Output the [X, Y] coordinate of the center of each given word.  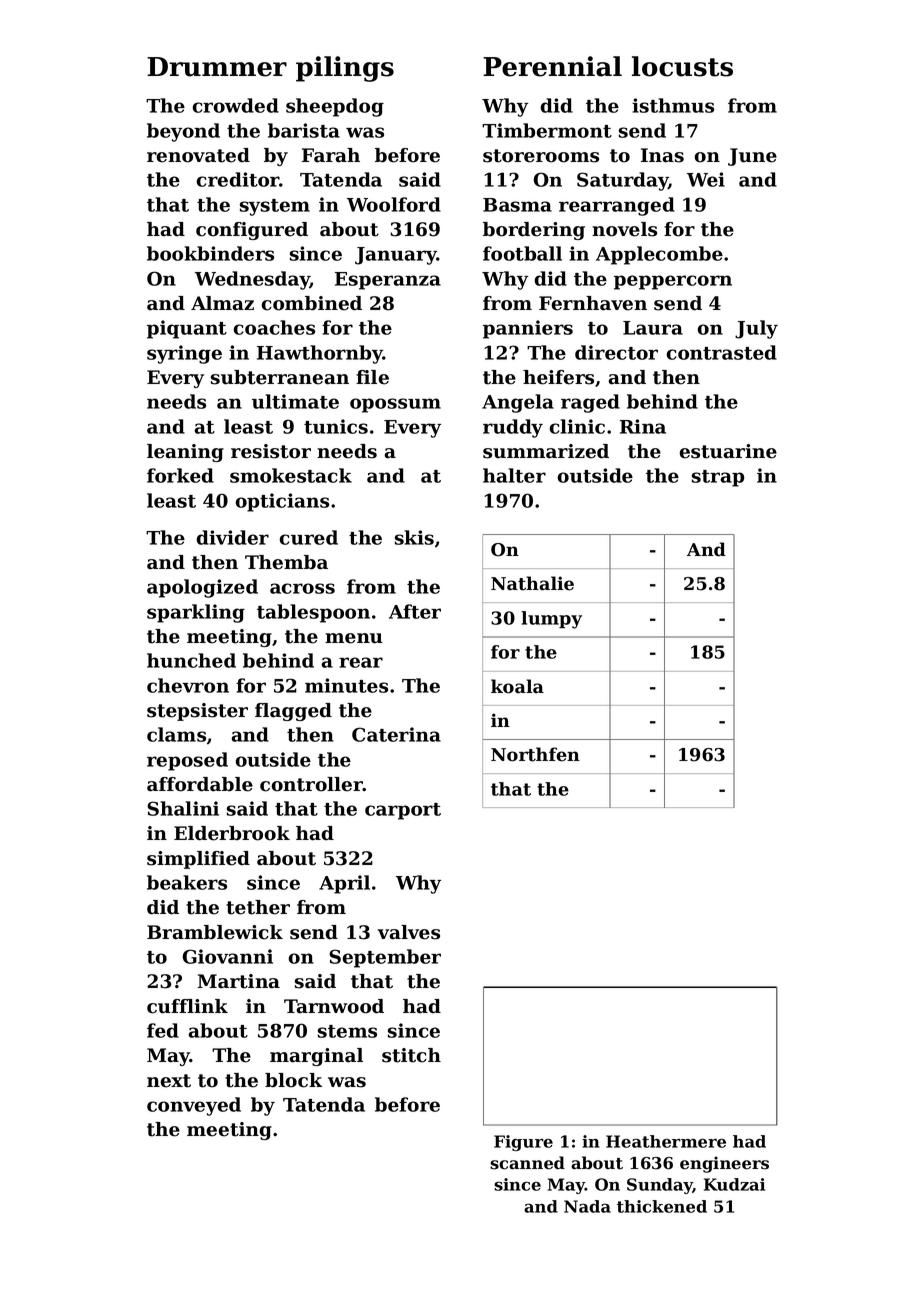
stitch [411, 1055]
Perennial [552, 66]
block [293, 1080]
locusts [682, 66]
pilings [345, 69]
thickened [662, 1206]
